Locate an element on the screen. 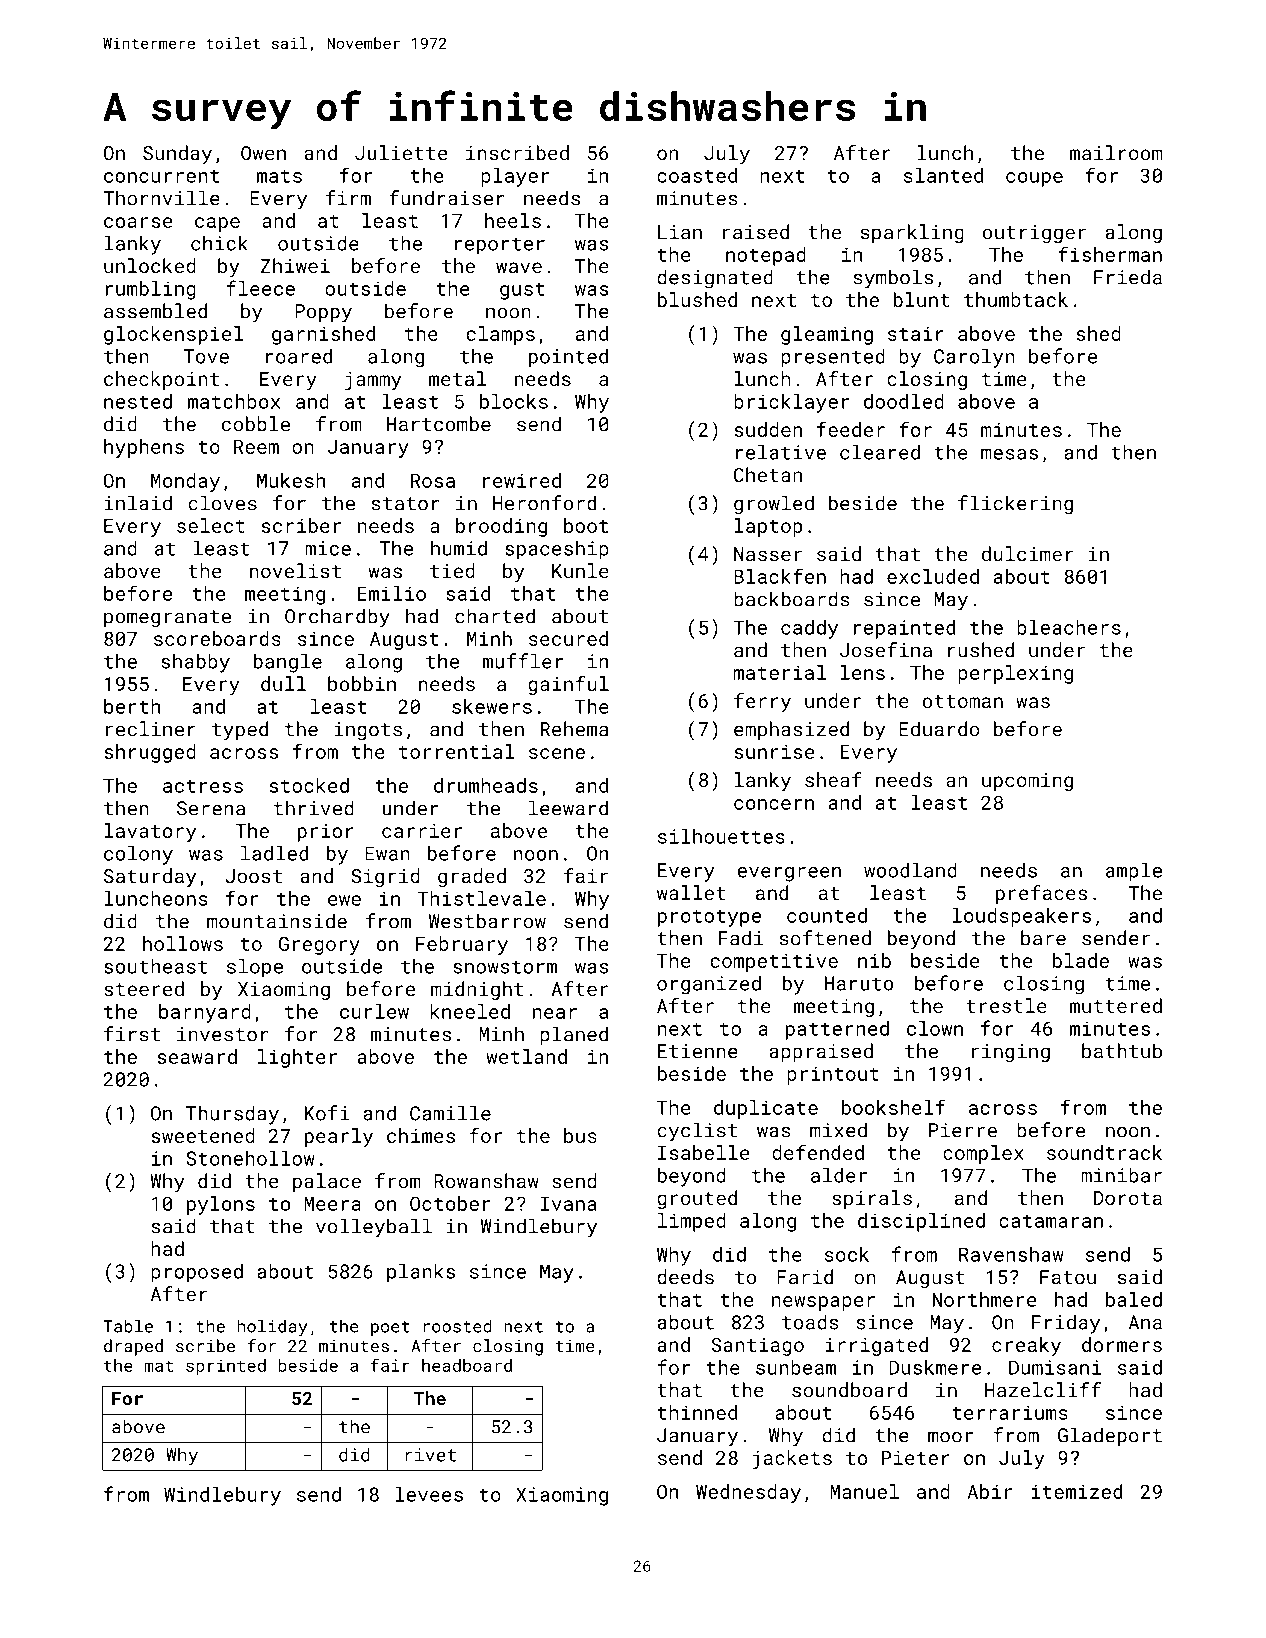  roared is located at coordinates (299, 356).
